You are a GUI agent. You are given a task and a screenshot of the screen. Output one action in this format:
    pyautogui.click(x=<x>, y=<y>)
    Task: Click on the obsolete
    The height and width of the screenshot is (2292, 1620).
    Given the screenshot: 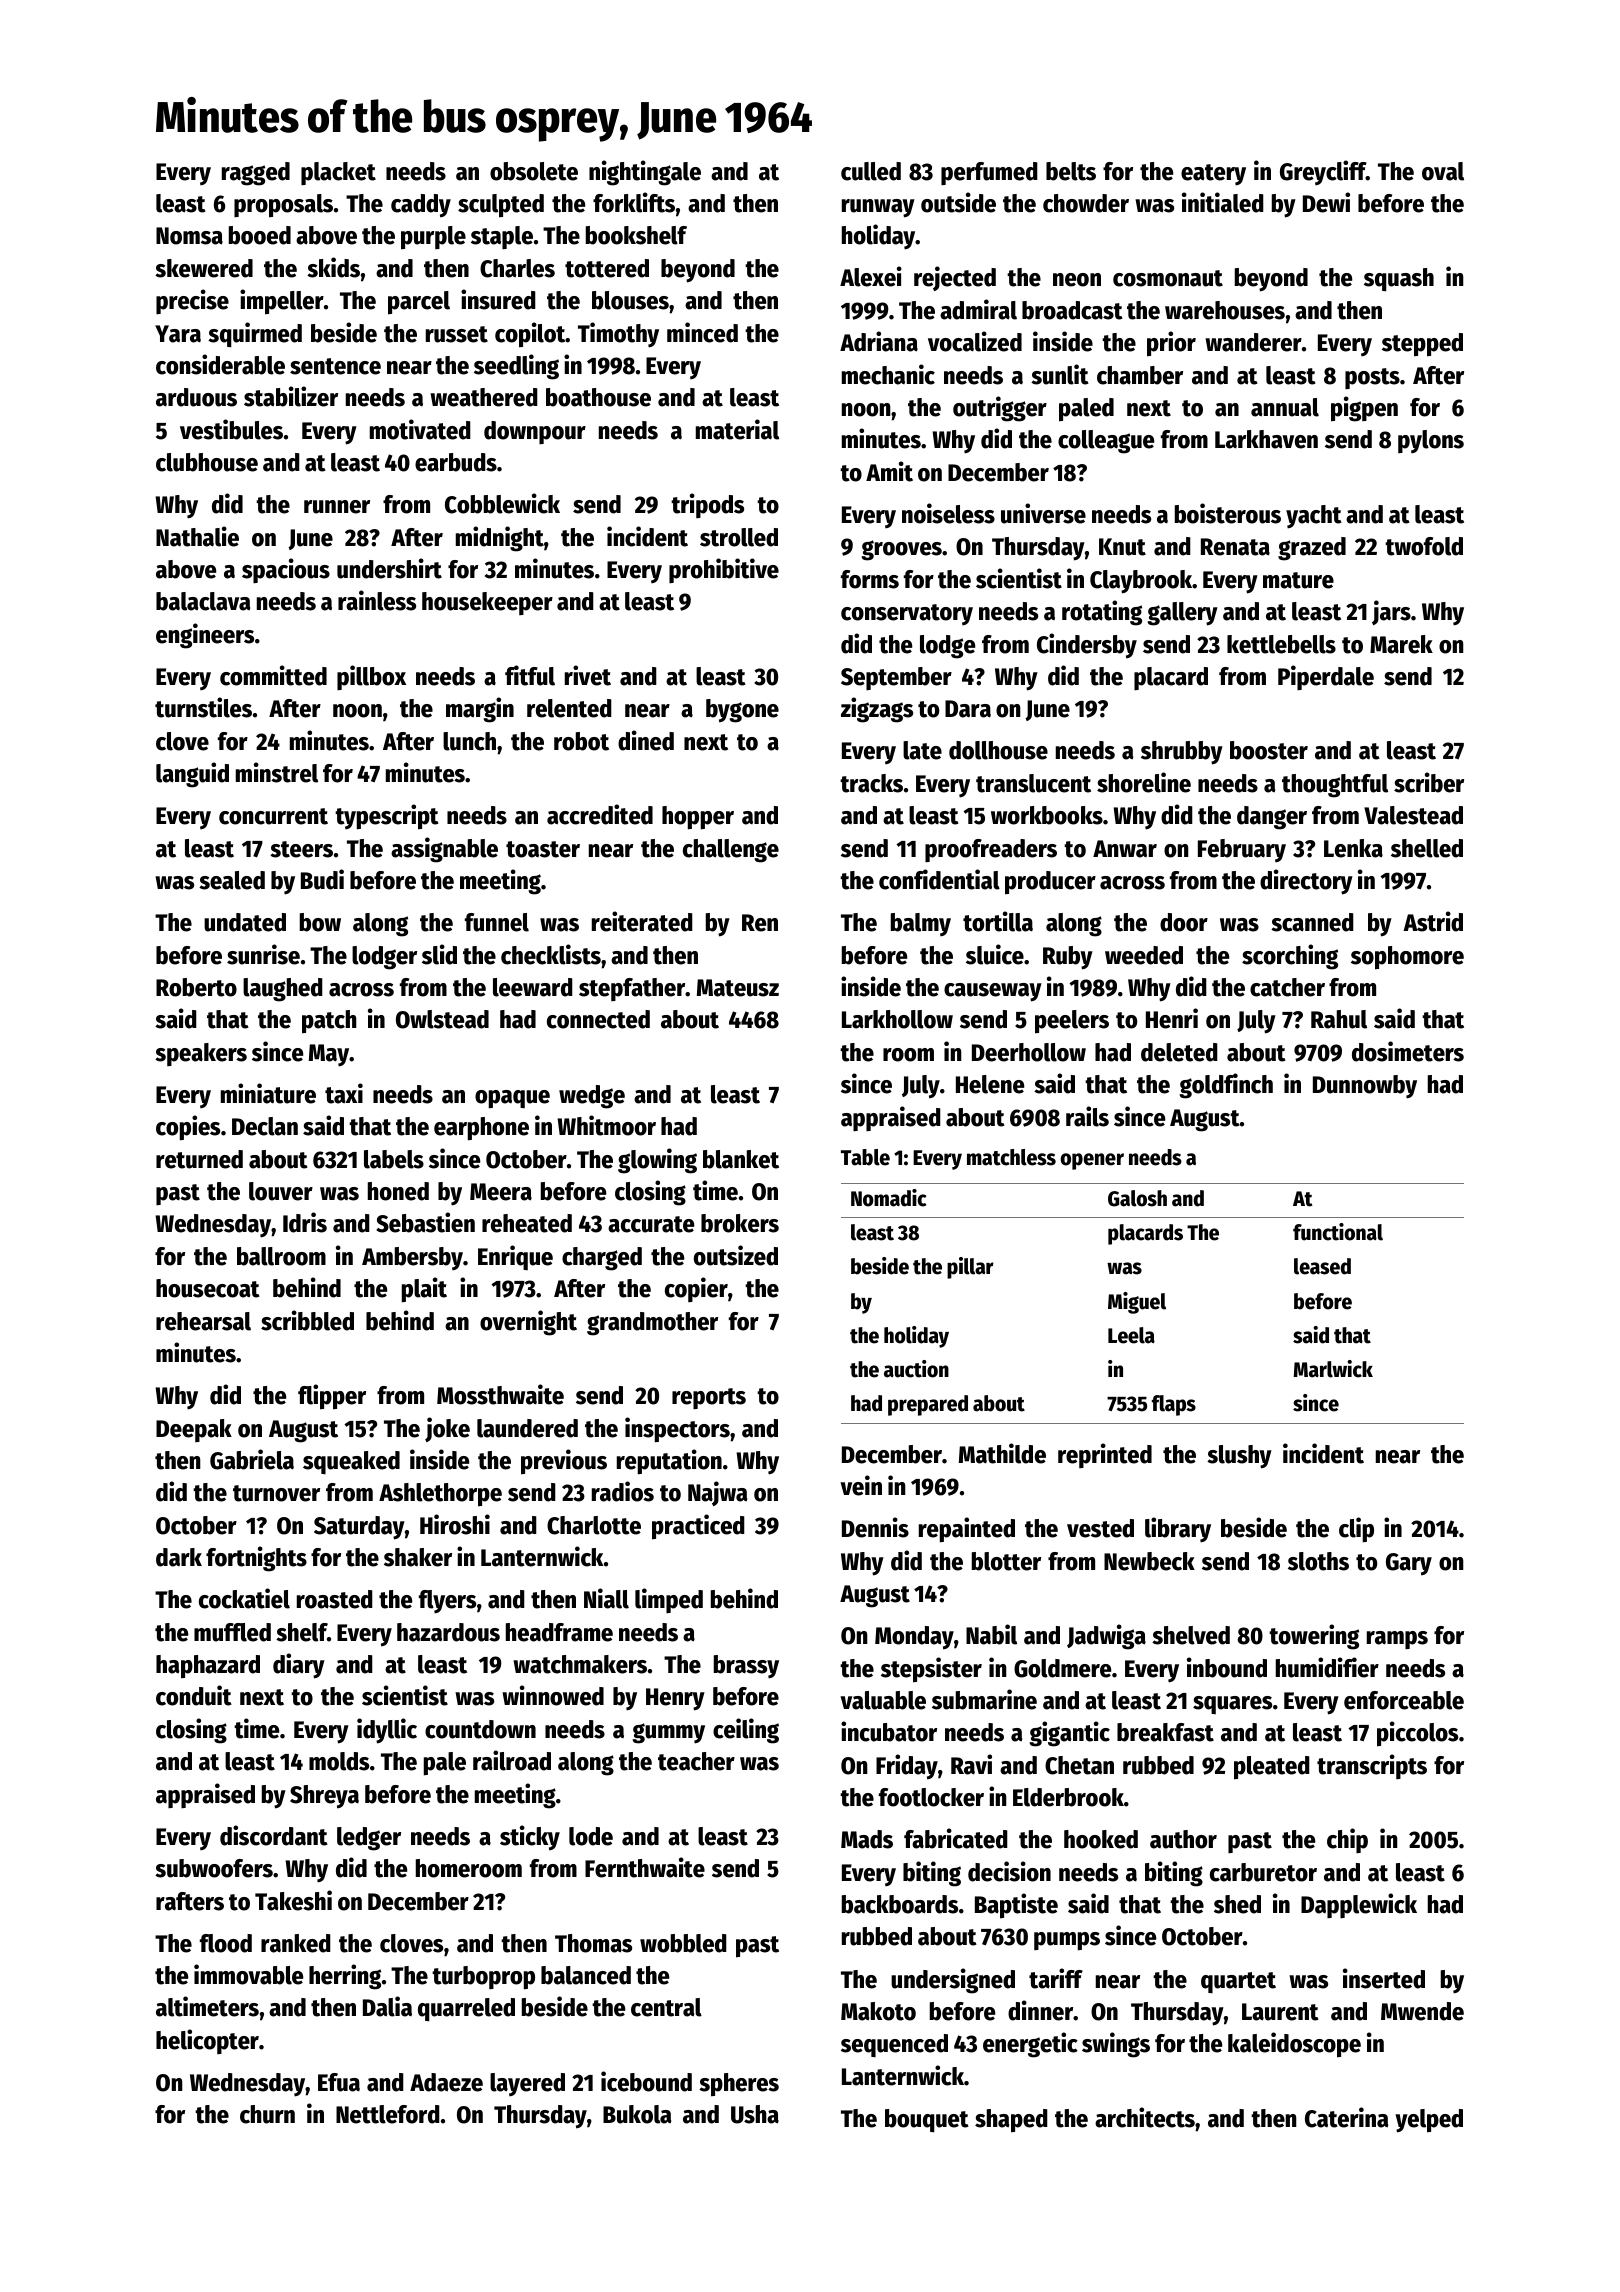 What is the action you would take?
    pyautogui.click(x=534, y=171)
